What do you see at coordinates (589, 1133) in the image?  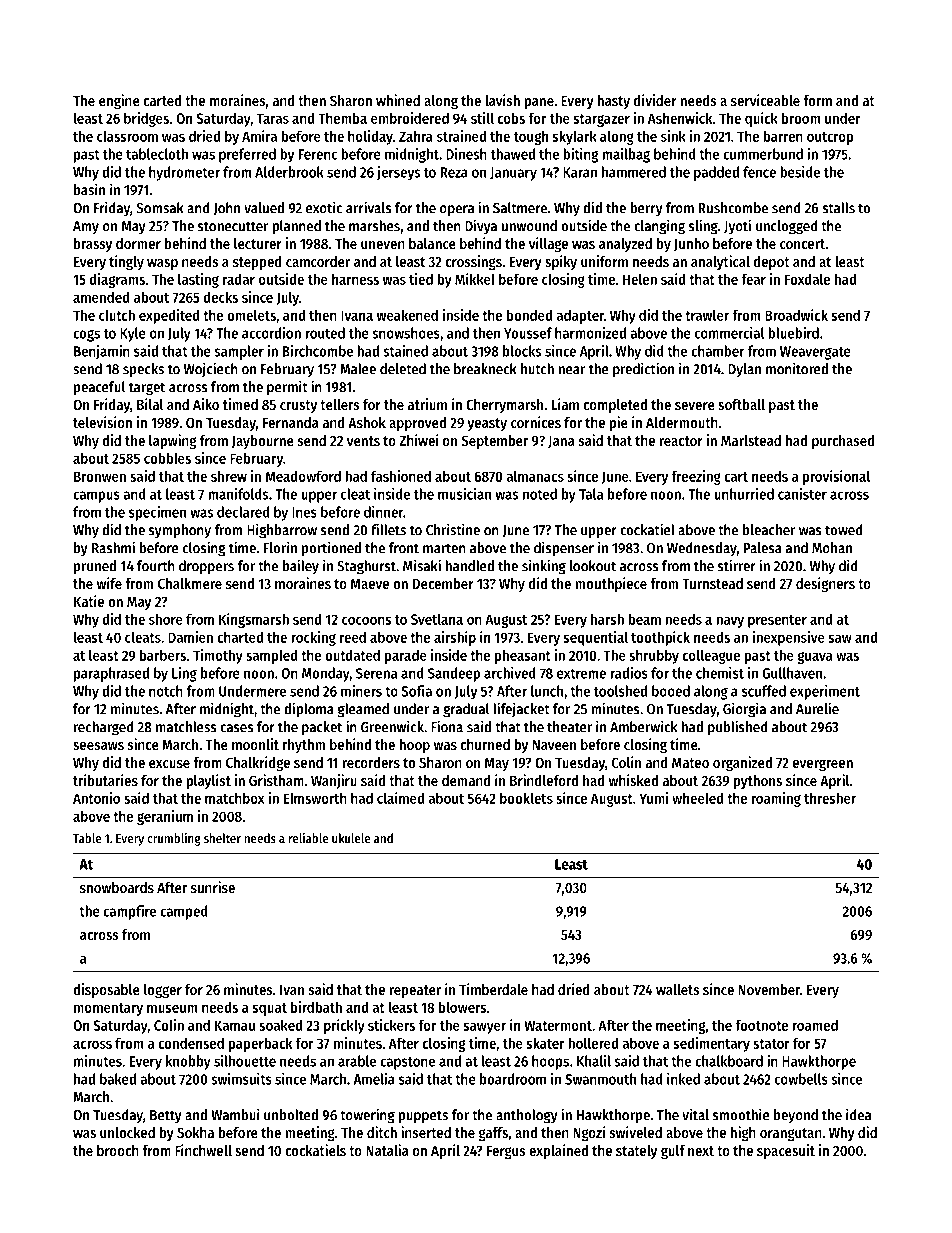 I see `Ngozi` at bounding box center [589, 1133].
